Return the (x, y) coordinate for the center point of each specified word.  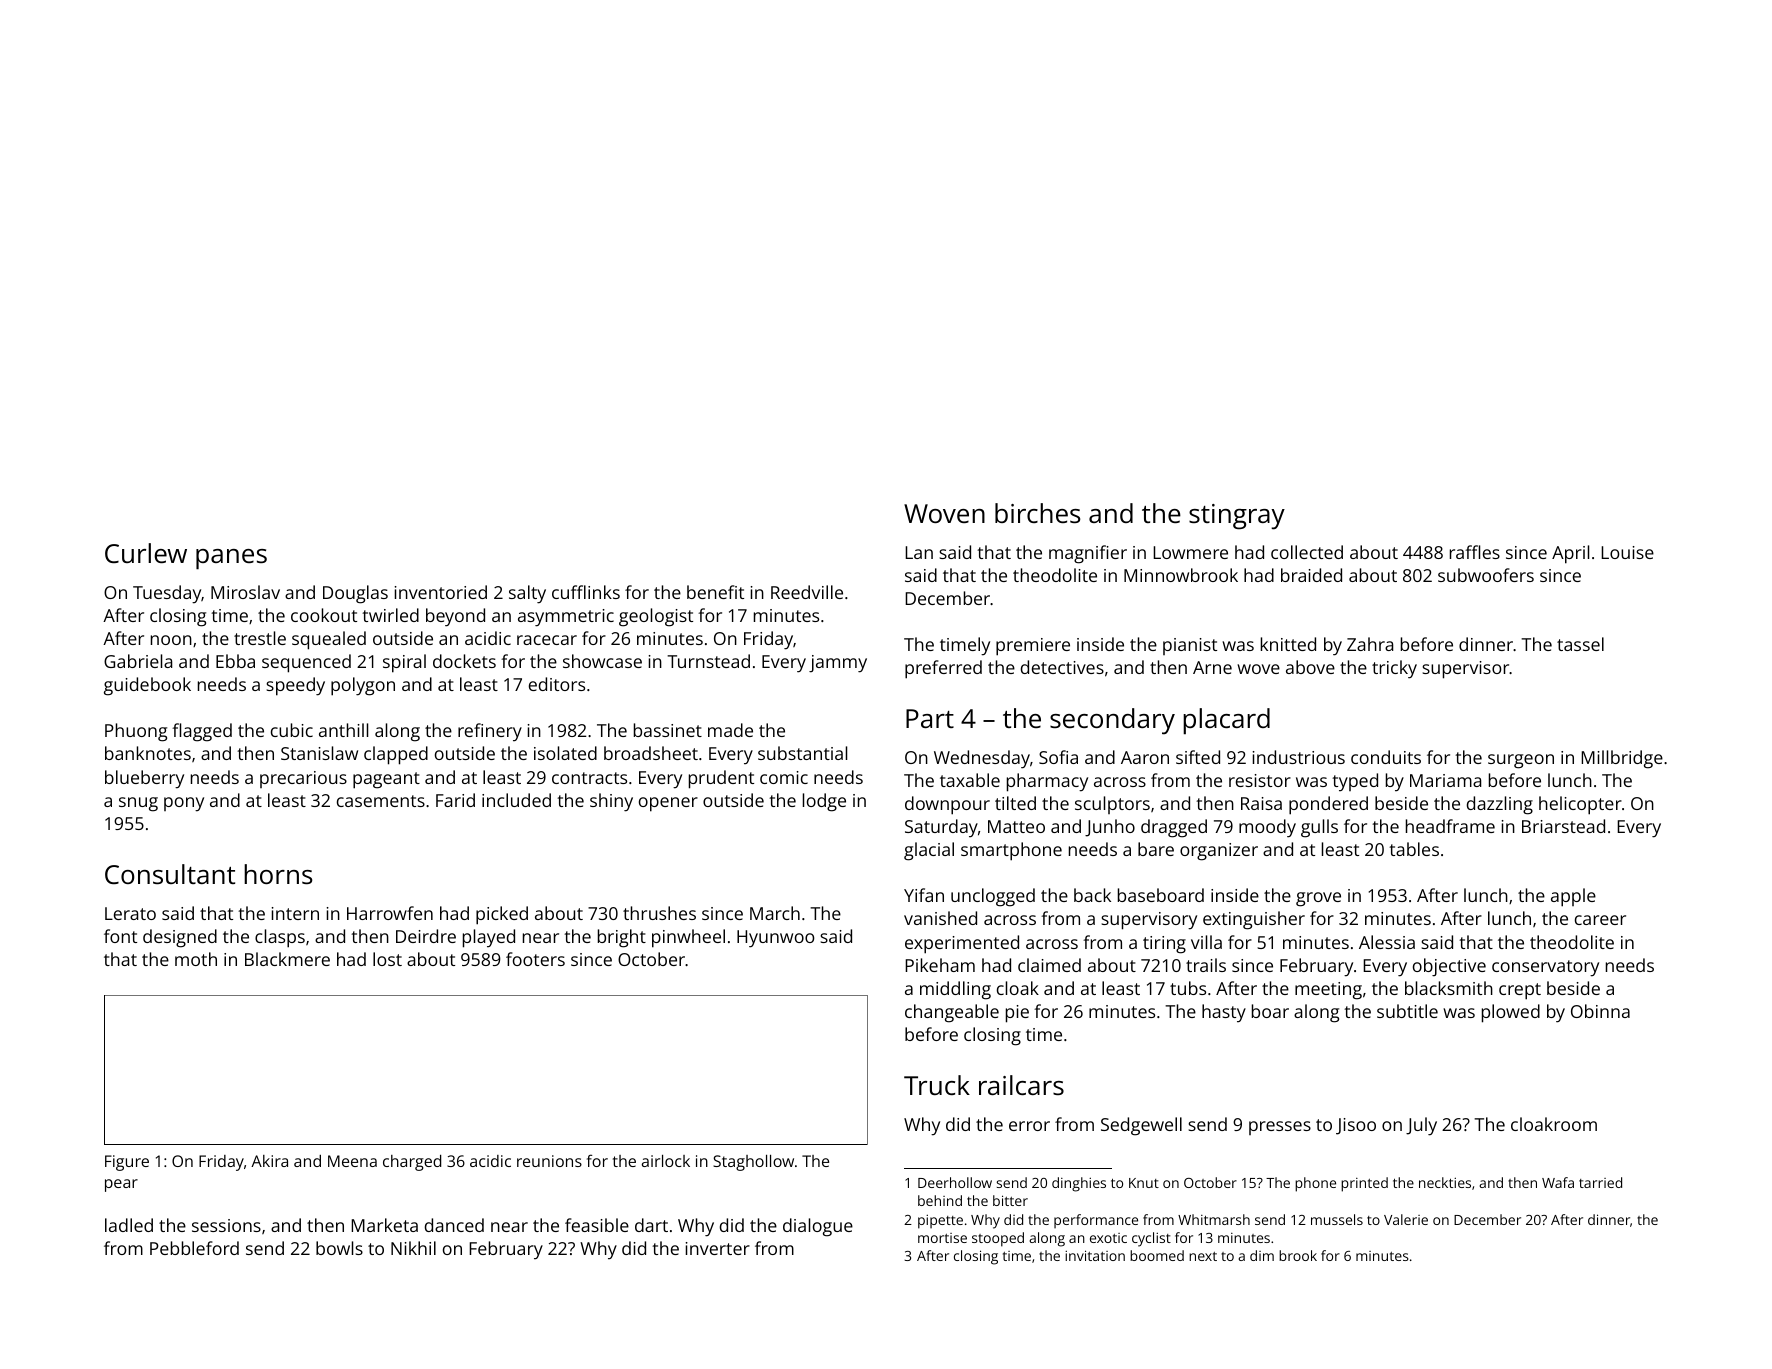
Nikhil (413, 1248)
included (516, 800)
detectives (1062, 667)
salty (527, 594)
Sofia (1058, 757)
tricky (1394, 669)
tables (1414, 849)
